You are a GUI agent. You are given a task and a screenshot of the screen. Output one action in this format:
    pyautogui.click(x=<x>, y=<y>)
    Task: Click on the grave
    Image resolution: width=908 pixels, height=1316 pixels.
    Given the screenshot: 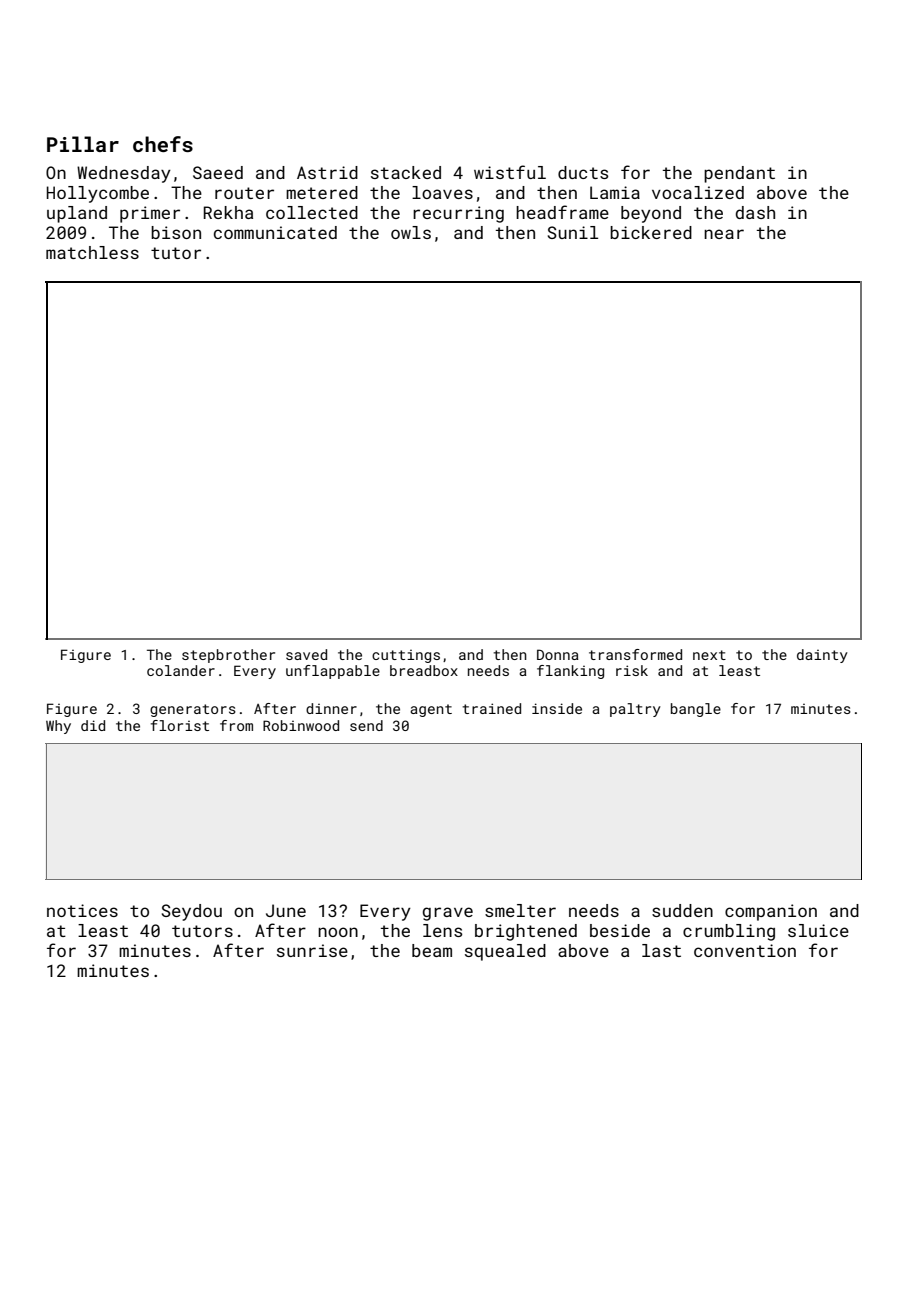 What is the action you would take?
    pyautogui.click(x=448, y=914)
